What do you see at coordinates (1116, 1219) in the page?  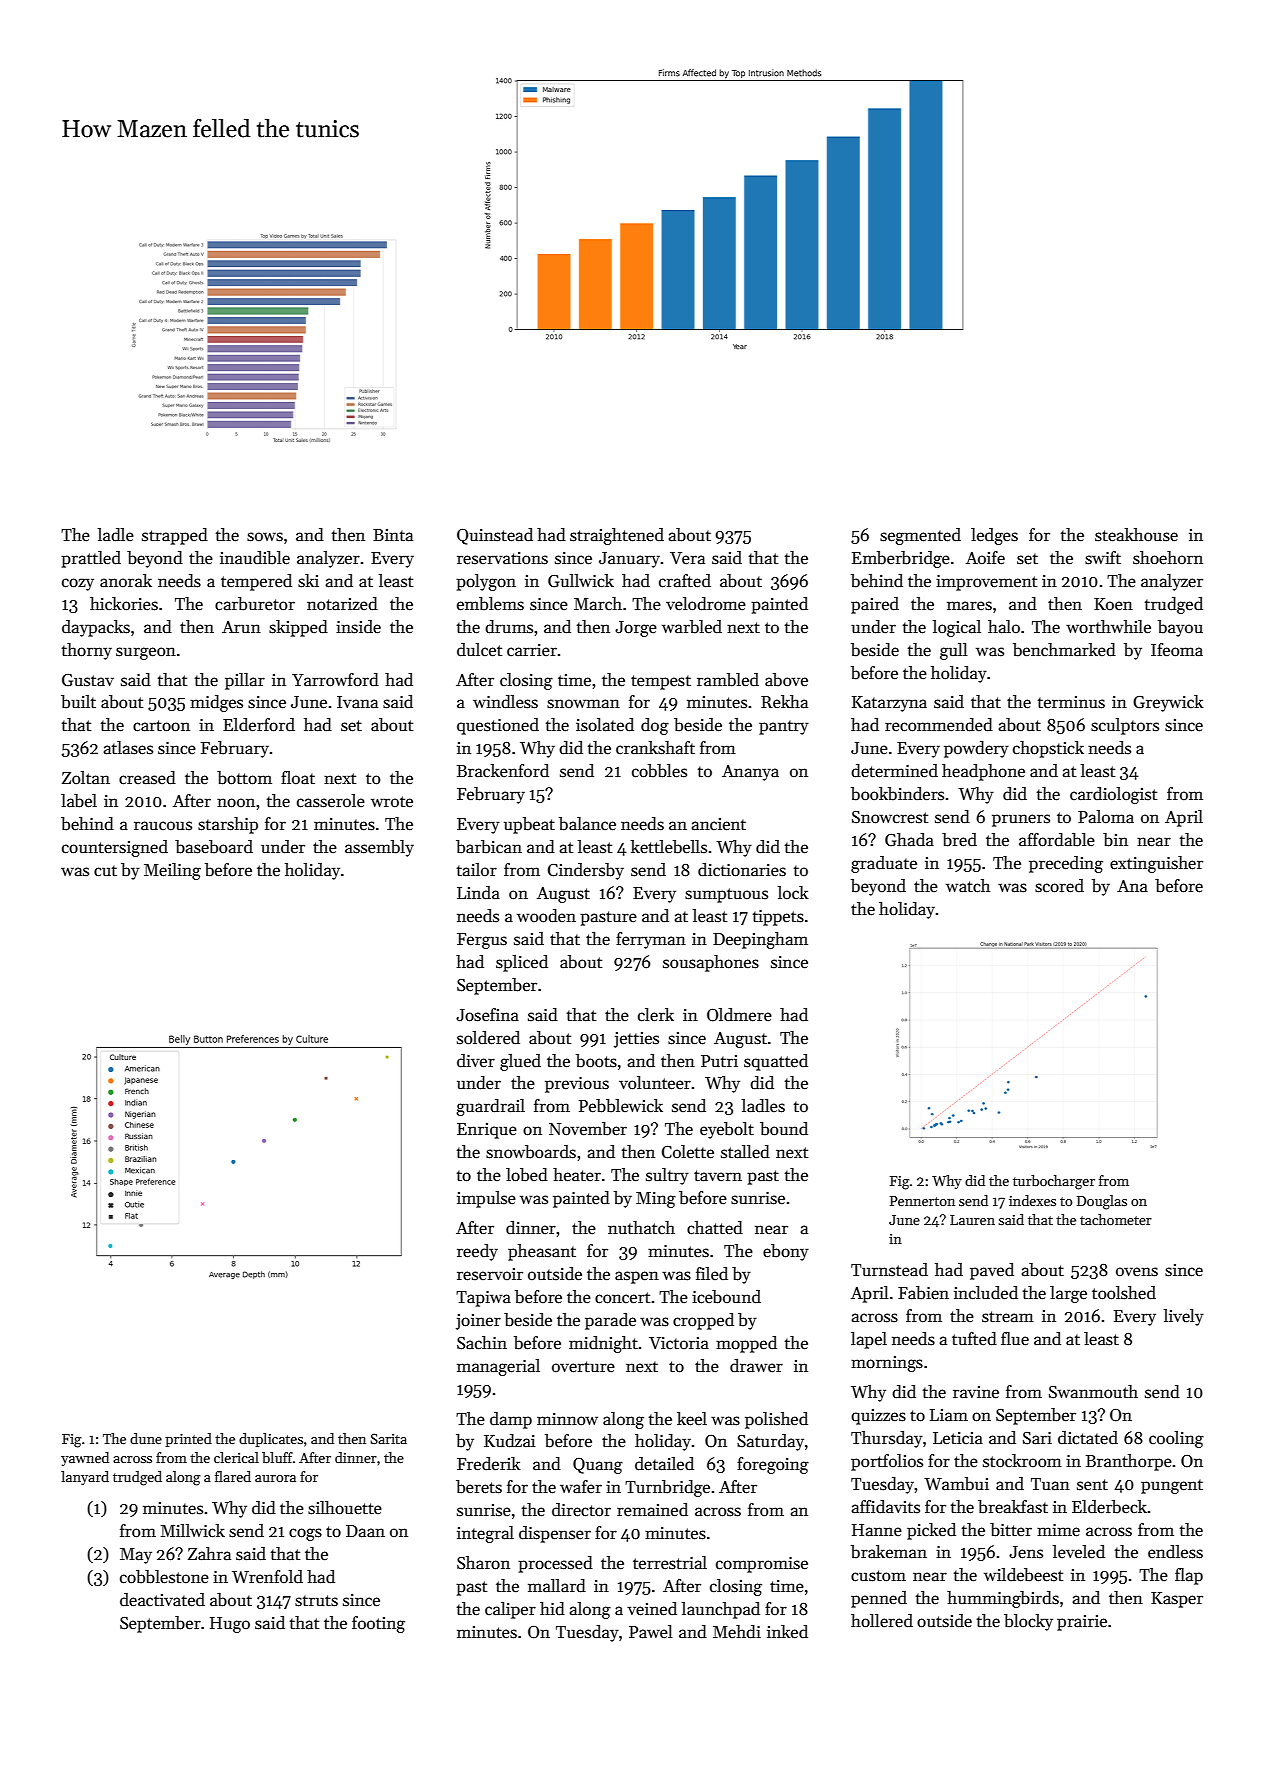 I see `tachometer` at bounding box center [1116, 1219].
